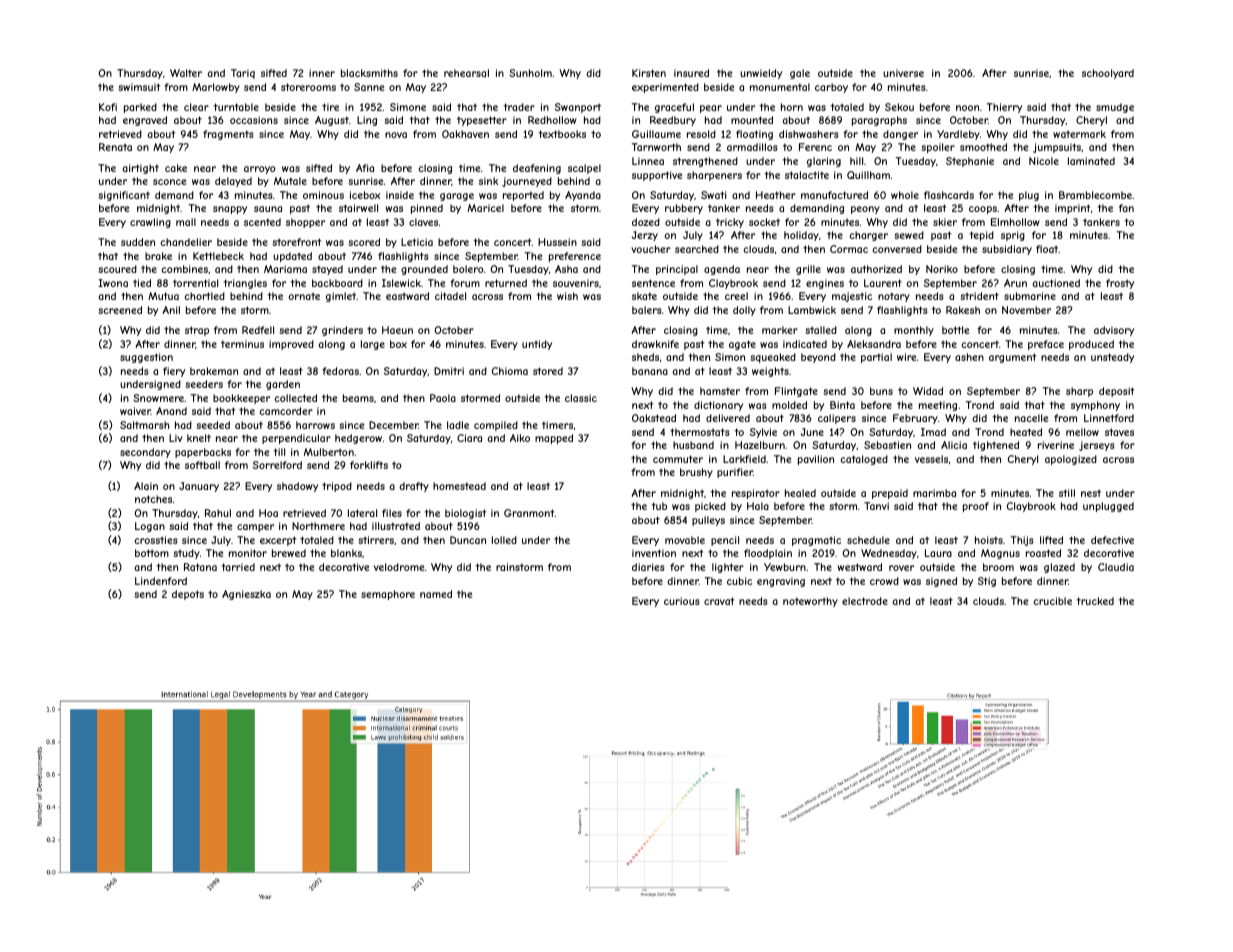  Describe the element at coordinates (186, 554) in the document. I see `study` at that location.
